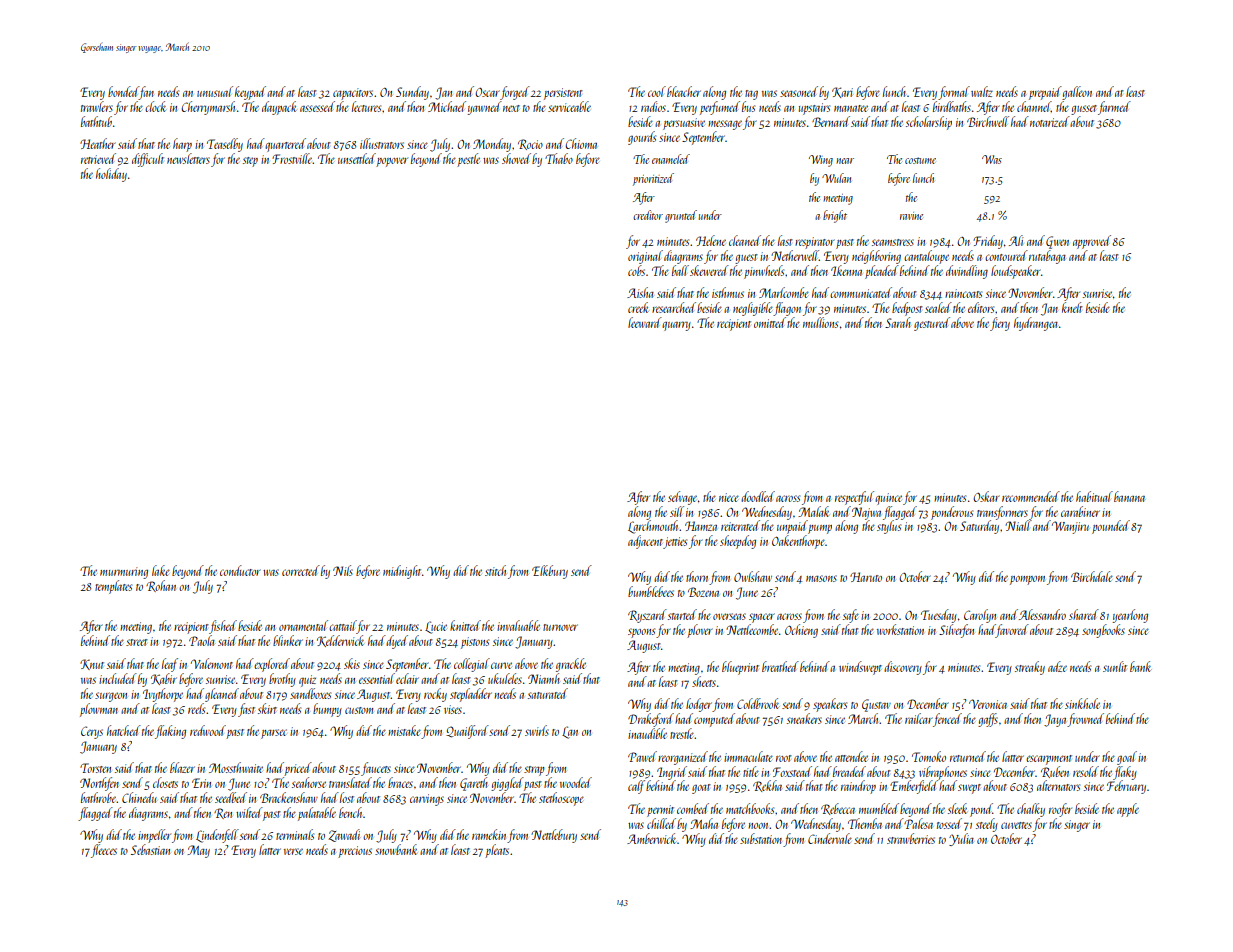  Describe the element at coordinates (563, 94) in the screenshot. I see `persistent` at that location.
